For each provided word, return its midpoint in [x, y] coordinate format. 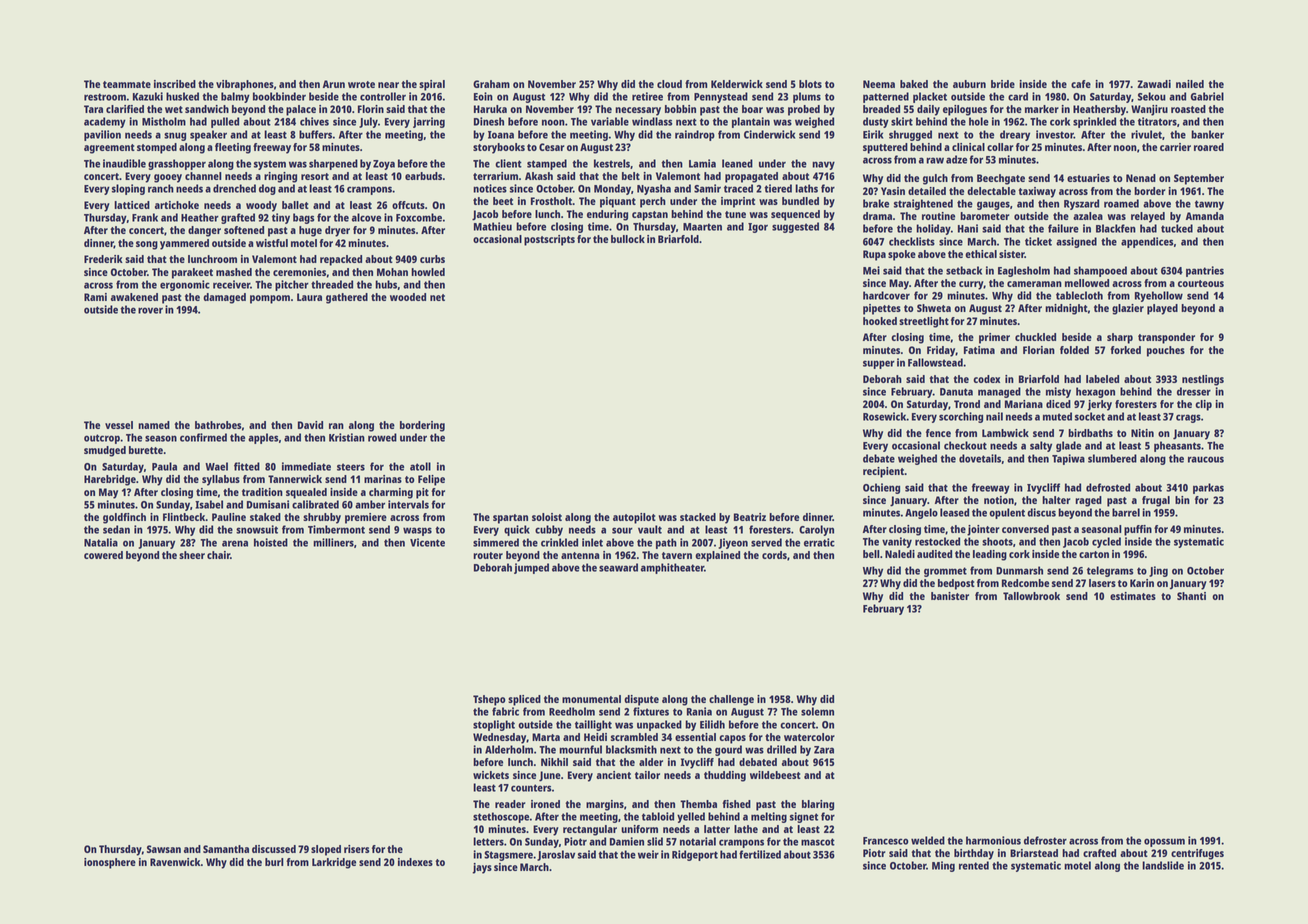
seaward [618, 567]
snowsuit [257, 529]
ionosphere [110, 863]
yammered [184, 244]
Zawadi [1154, 84]
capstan [650, 216]
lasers [1102, 583]
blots [810, 84]
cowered [103, 555]
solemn [817, 711]
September [1199, 179]
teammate [127, 84]
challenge [731, 700]
